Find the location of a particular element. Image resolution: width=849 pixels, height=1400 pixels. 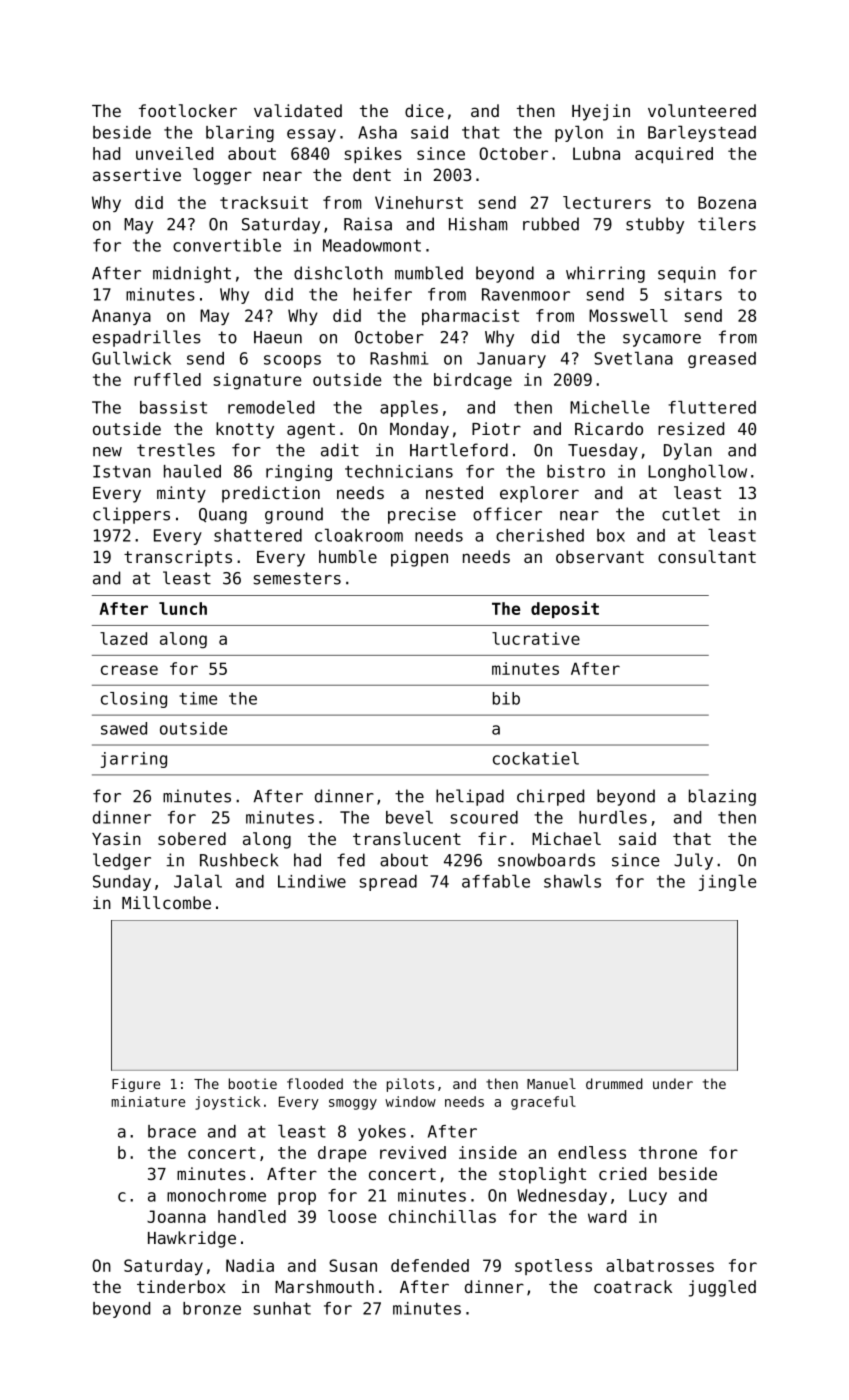

under is located at coordinates (673, 1083).
